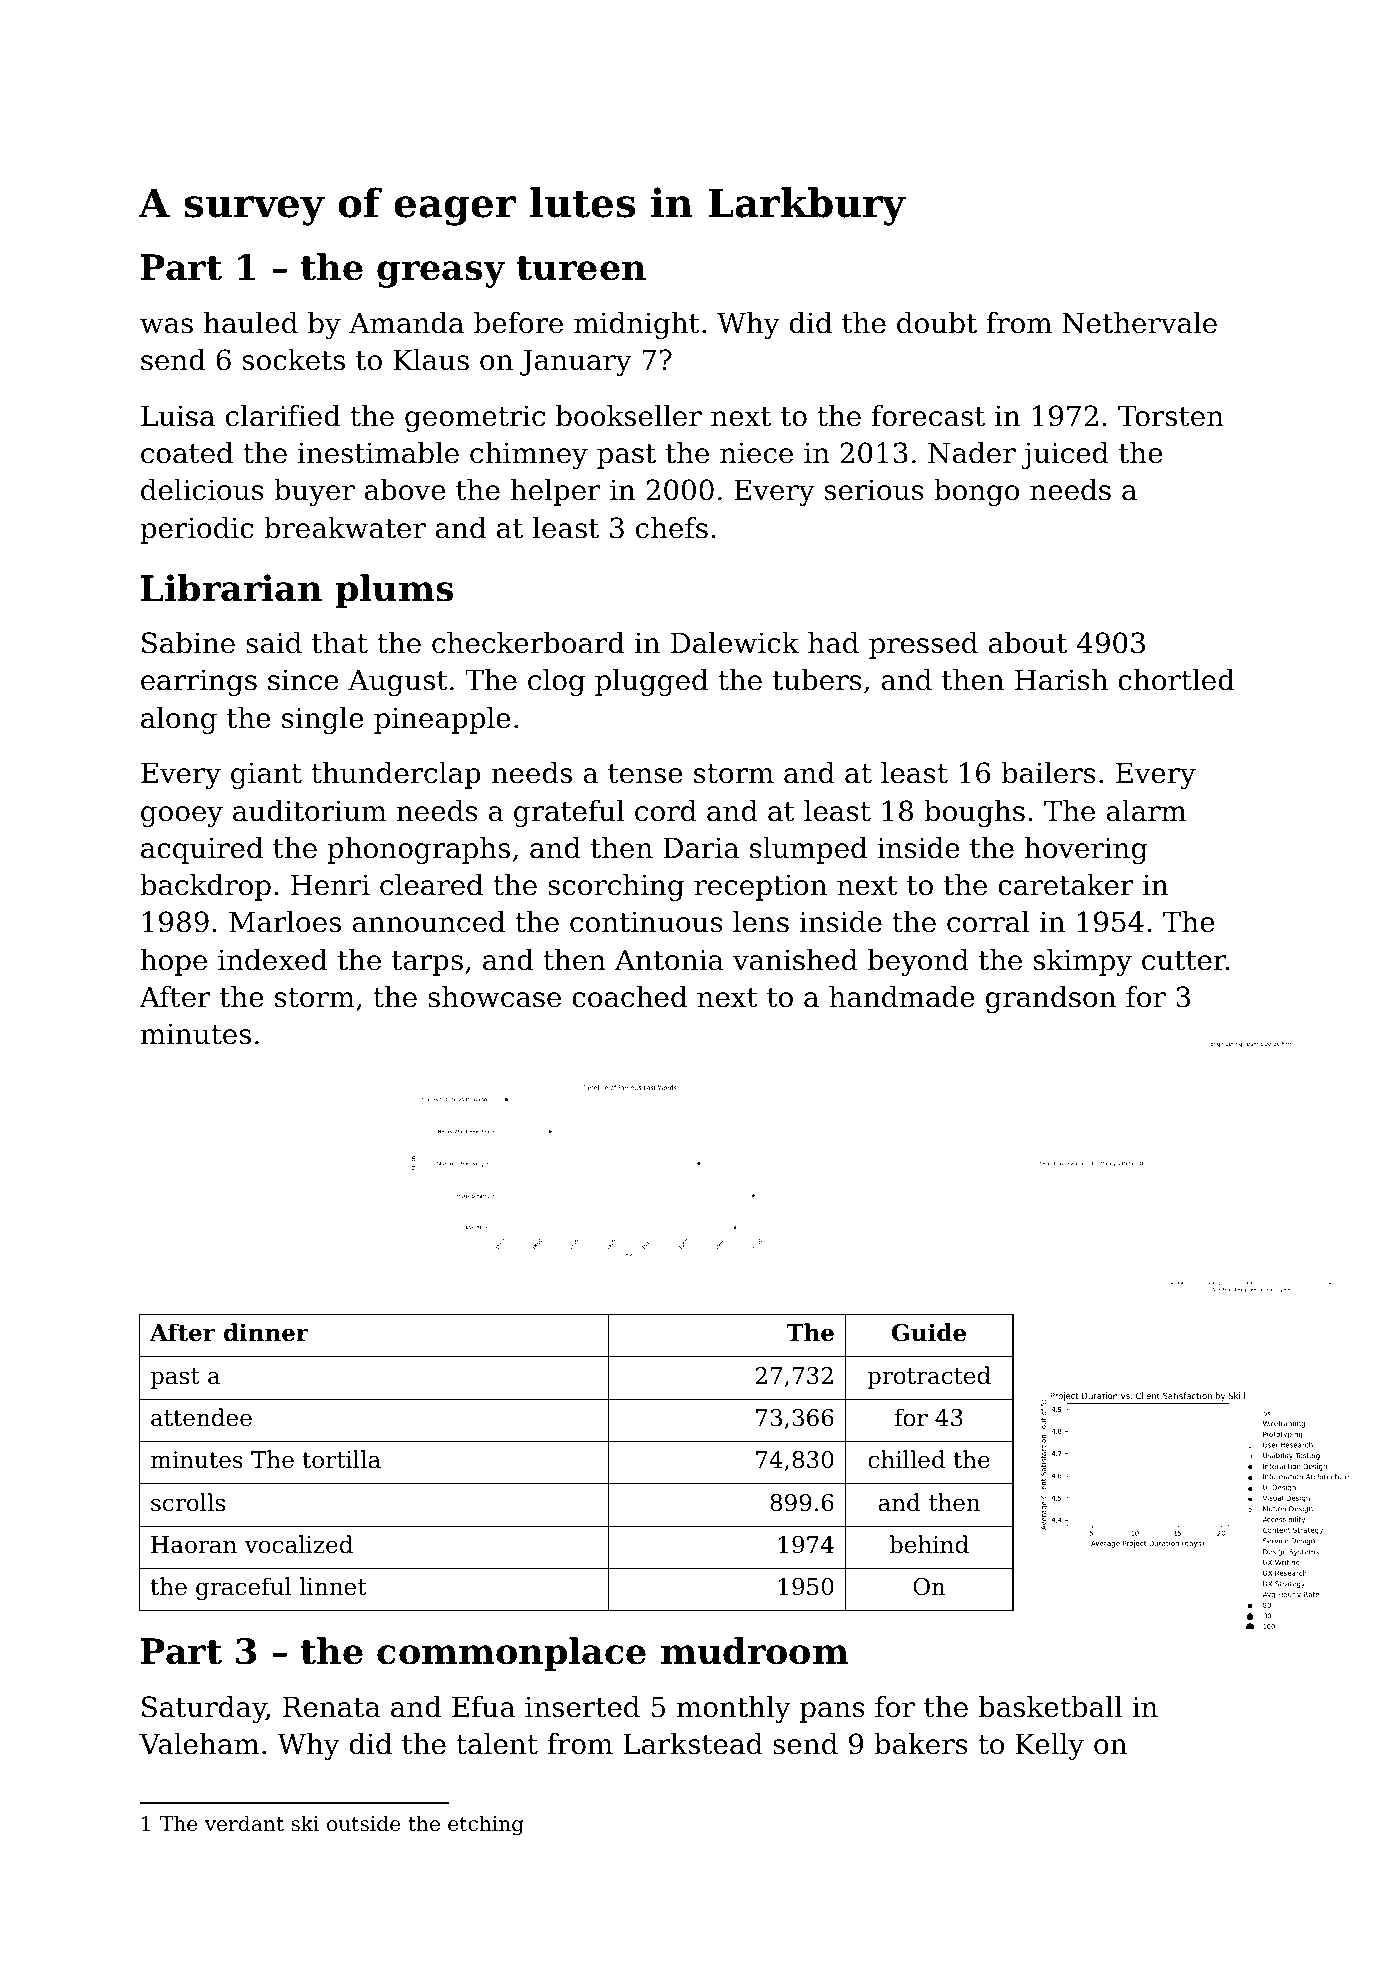 The image size is (1386, 1969). Describe the element at coordinates (1139, 323) in the screenshot. I see `Nethervale` at that location.
